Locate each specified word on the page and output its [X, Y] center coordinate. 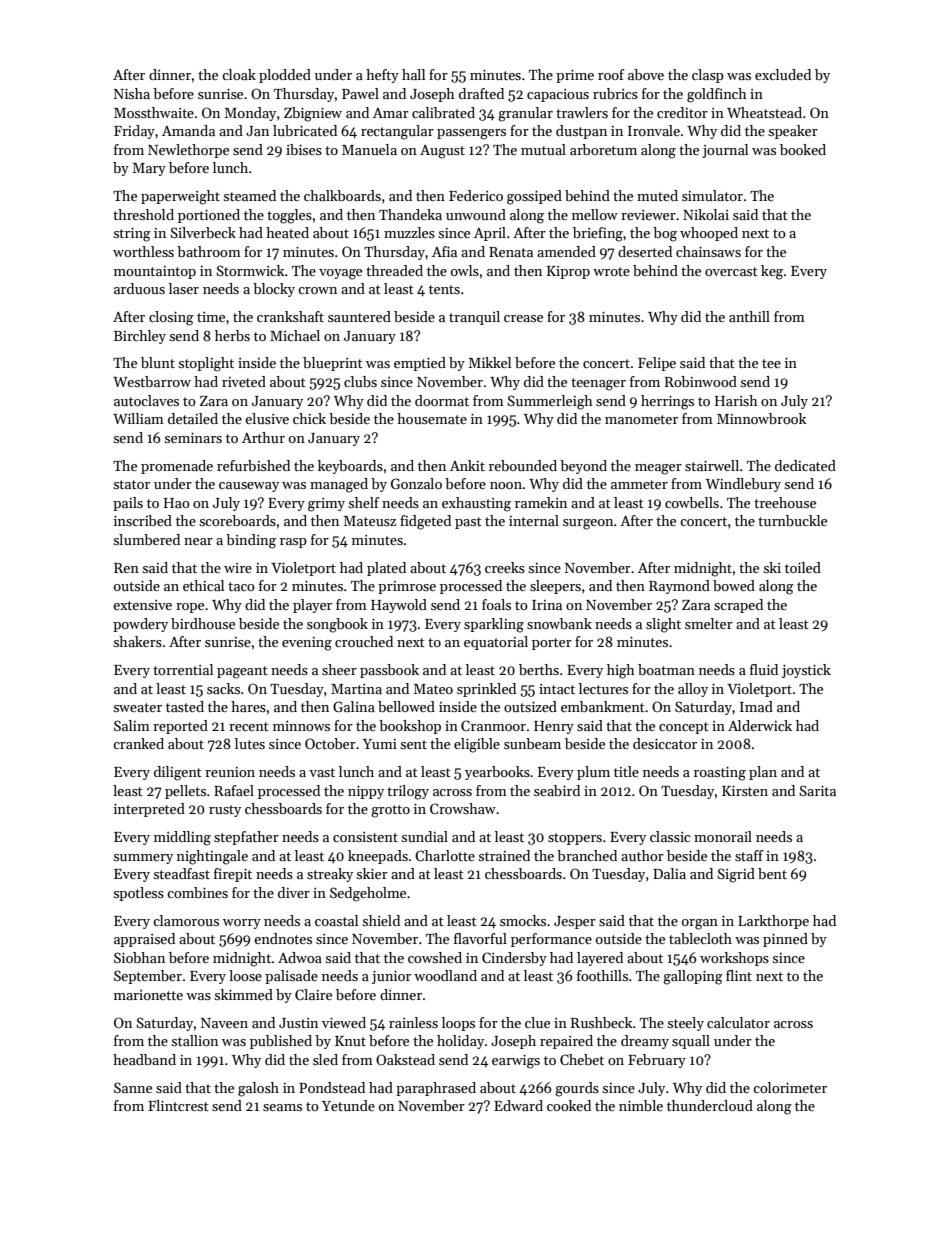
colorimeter [790, 1087]
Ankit [467, 465]
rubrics [615, 93]
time [211, 317]
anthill [749, 316]
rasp [293, 543]
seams [282, 1107]
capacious [558, 95]
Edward [518, 1105]
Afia [444, 251]
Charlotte [445, 855]
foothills [602, 975]
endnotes [283, 938]
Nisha [132, 93]
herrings [667, 402]
